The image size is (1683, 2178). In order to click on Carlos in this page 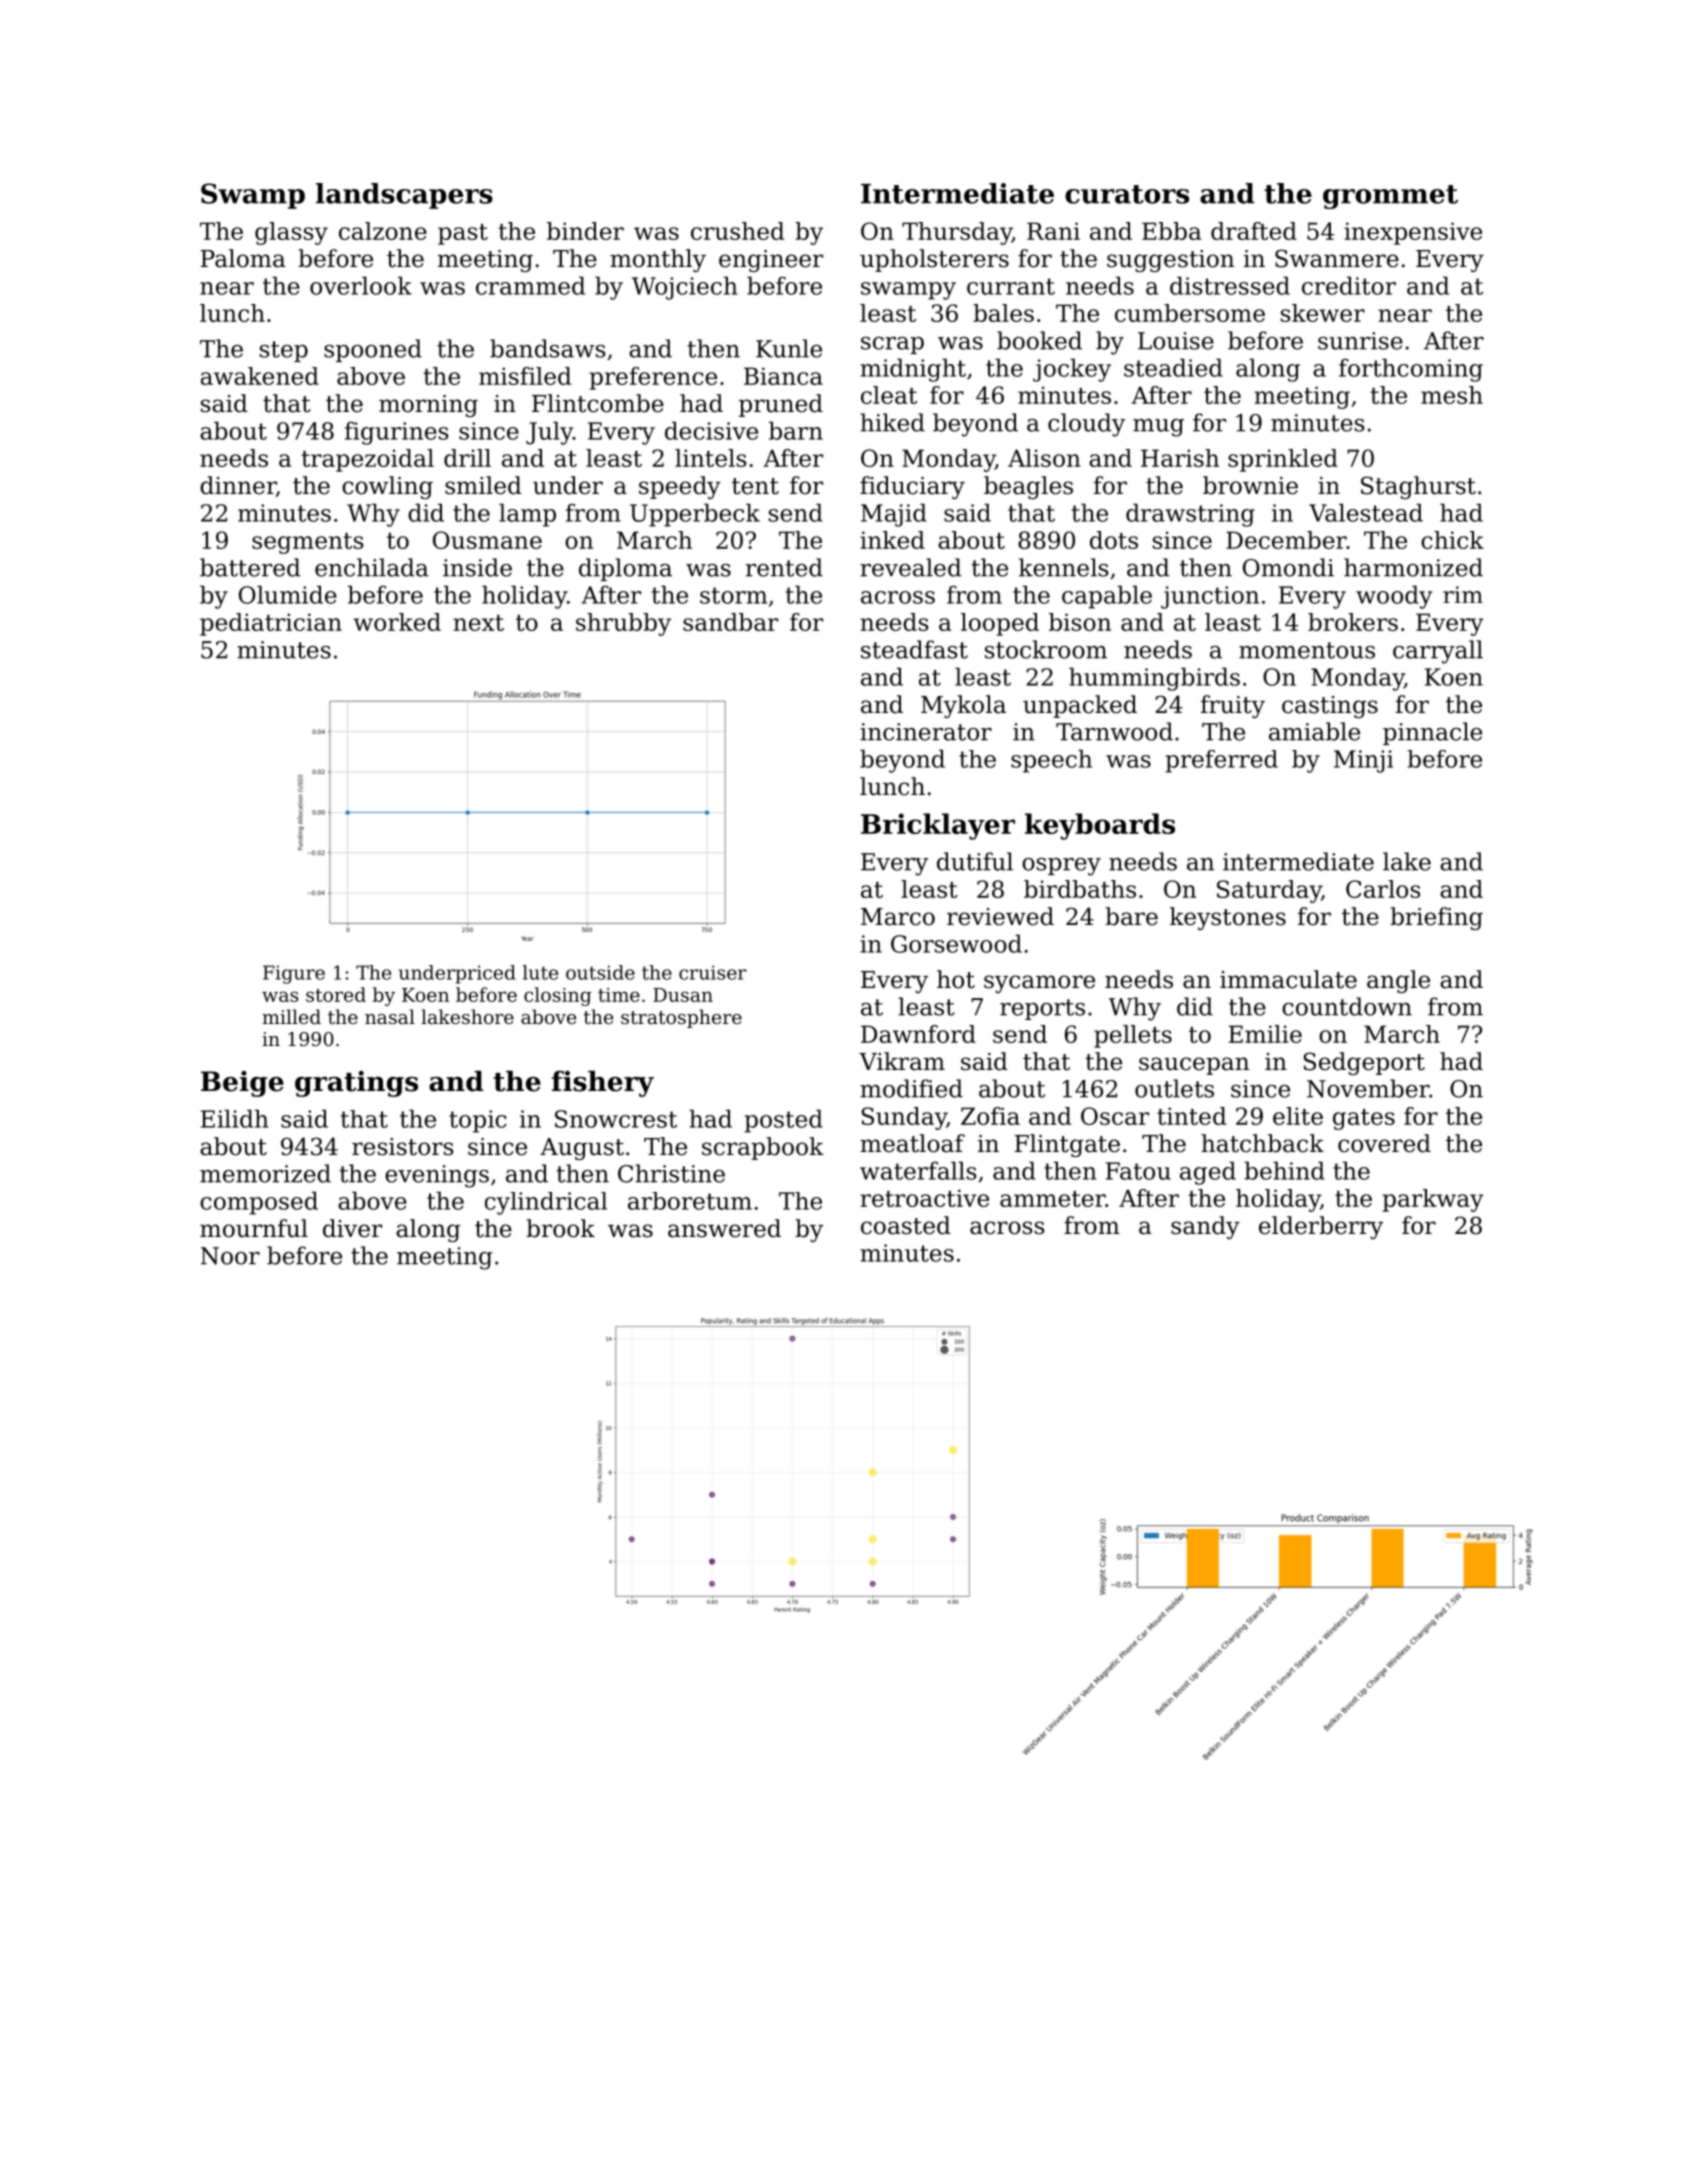, I will do `click(1383, 889)`.
